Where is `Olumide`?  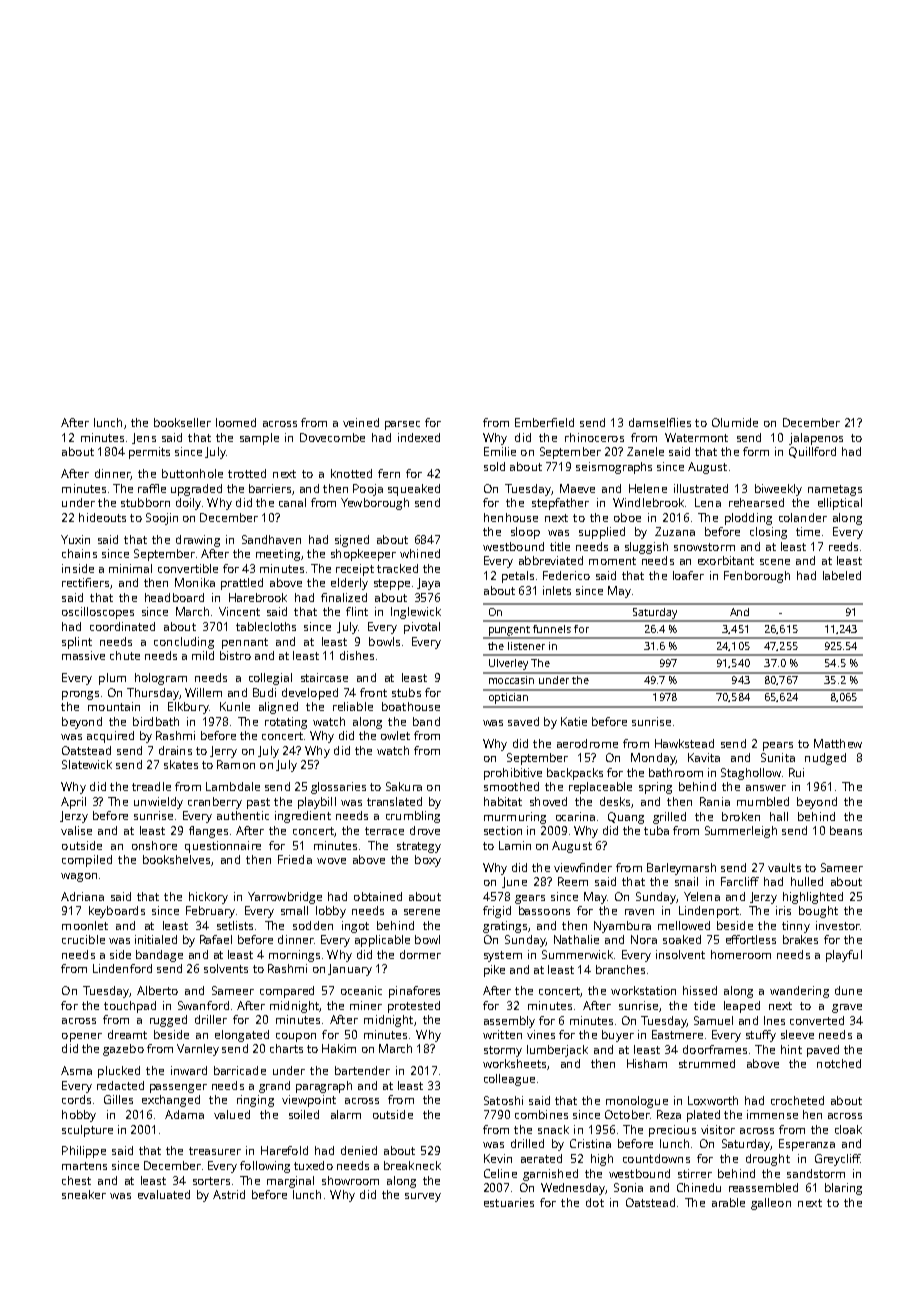 Olumide is located at coordinates (735, 422).
